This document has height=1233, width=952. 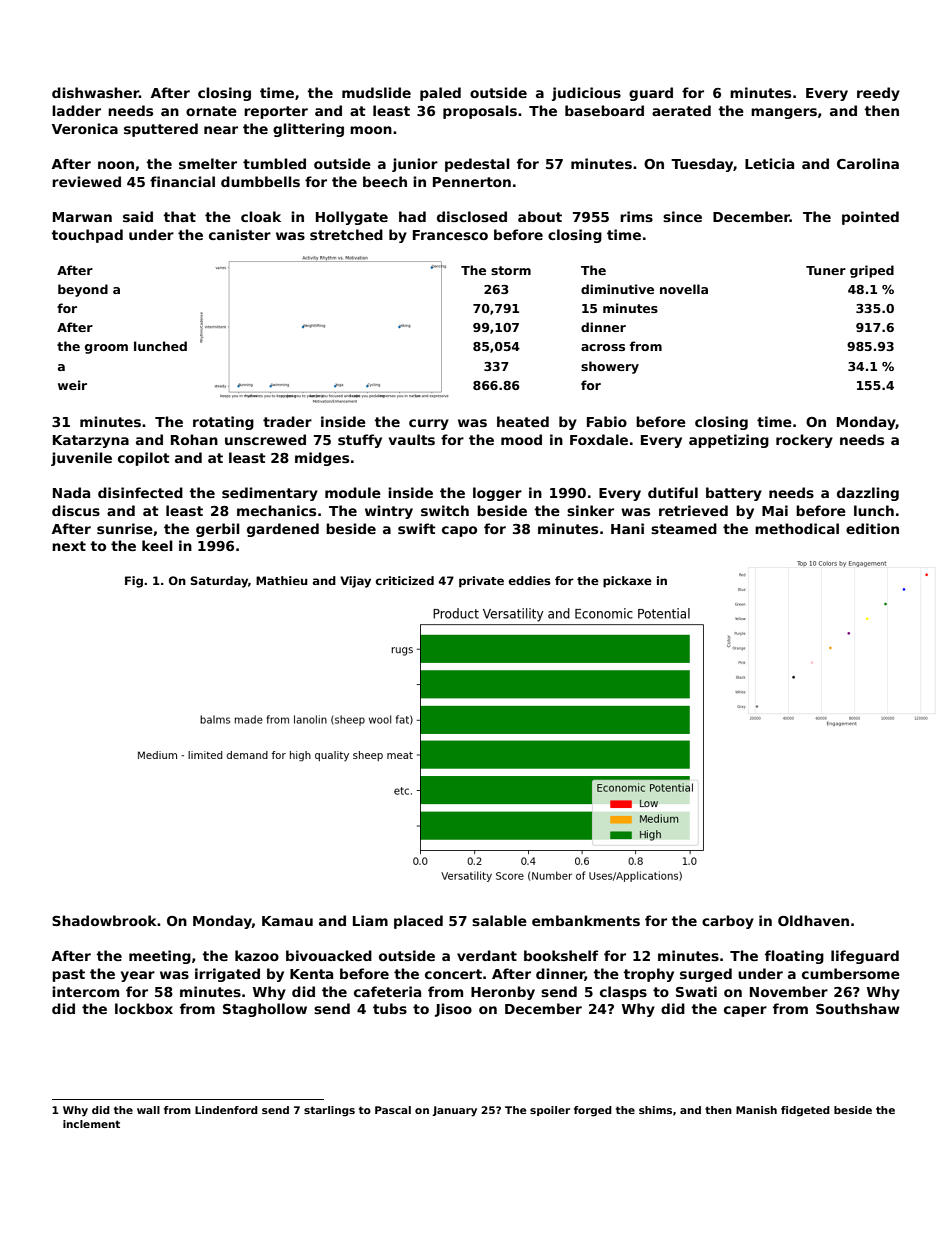 What do you see at coordinates (872, 271) in the document?
I see `griped` at bounding box center [872, 271].
